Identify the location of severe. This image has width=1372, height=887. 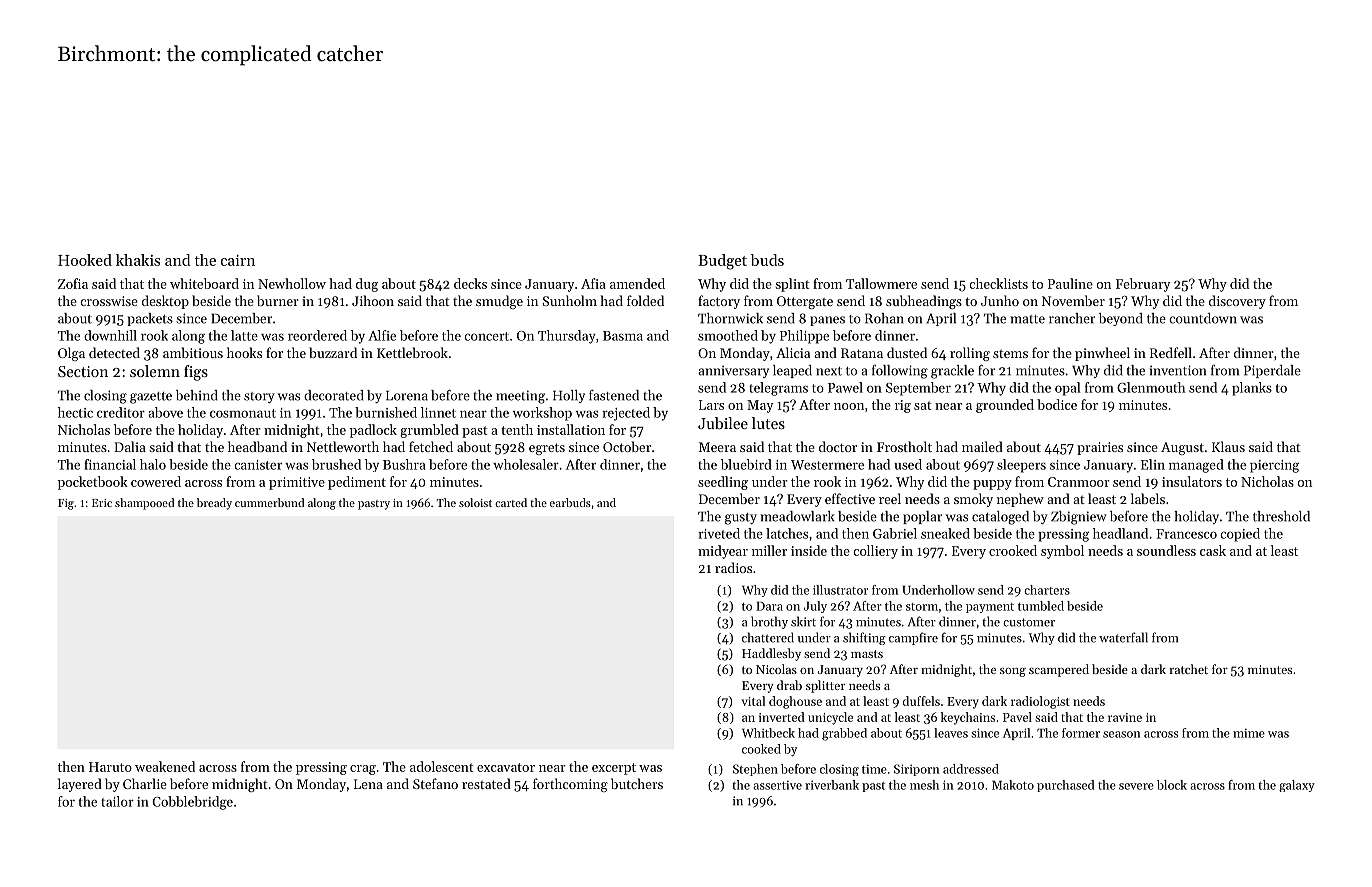
(1136, 786).
